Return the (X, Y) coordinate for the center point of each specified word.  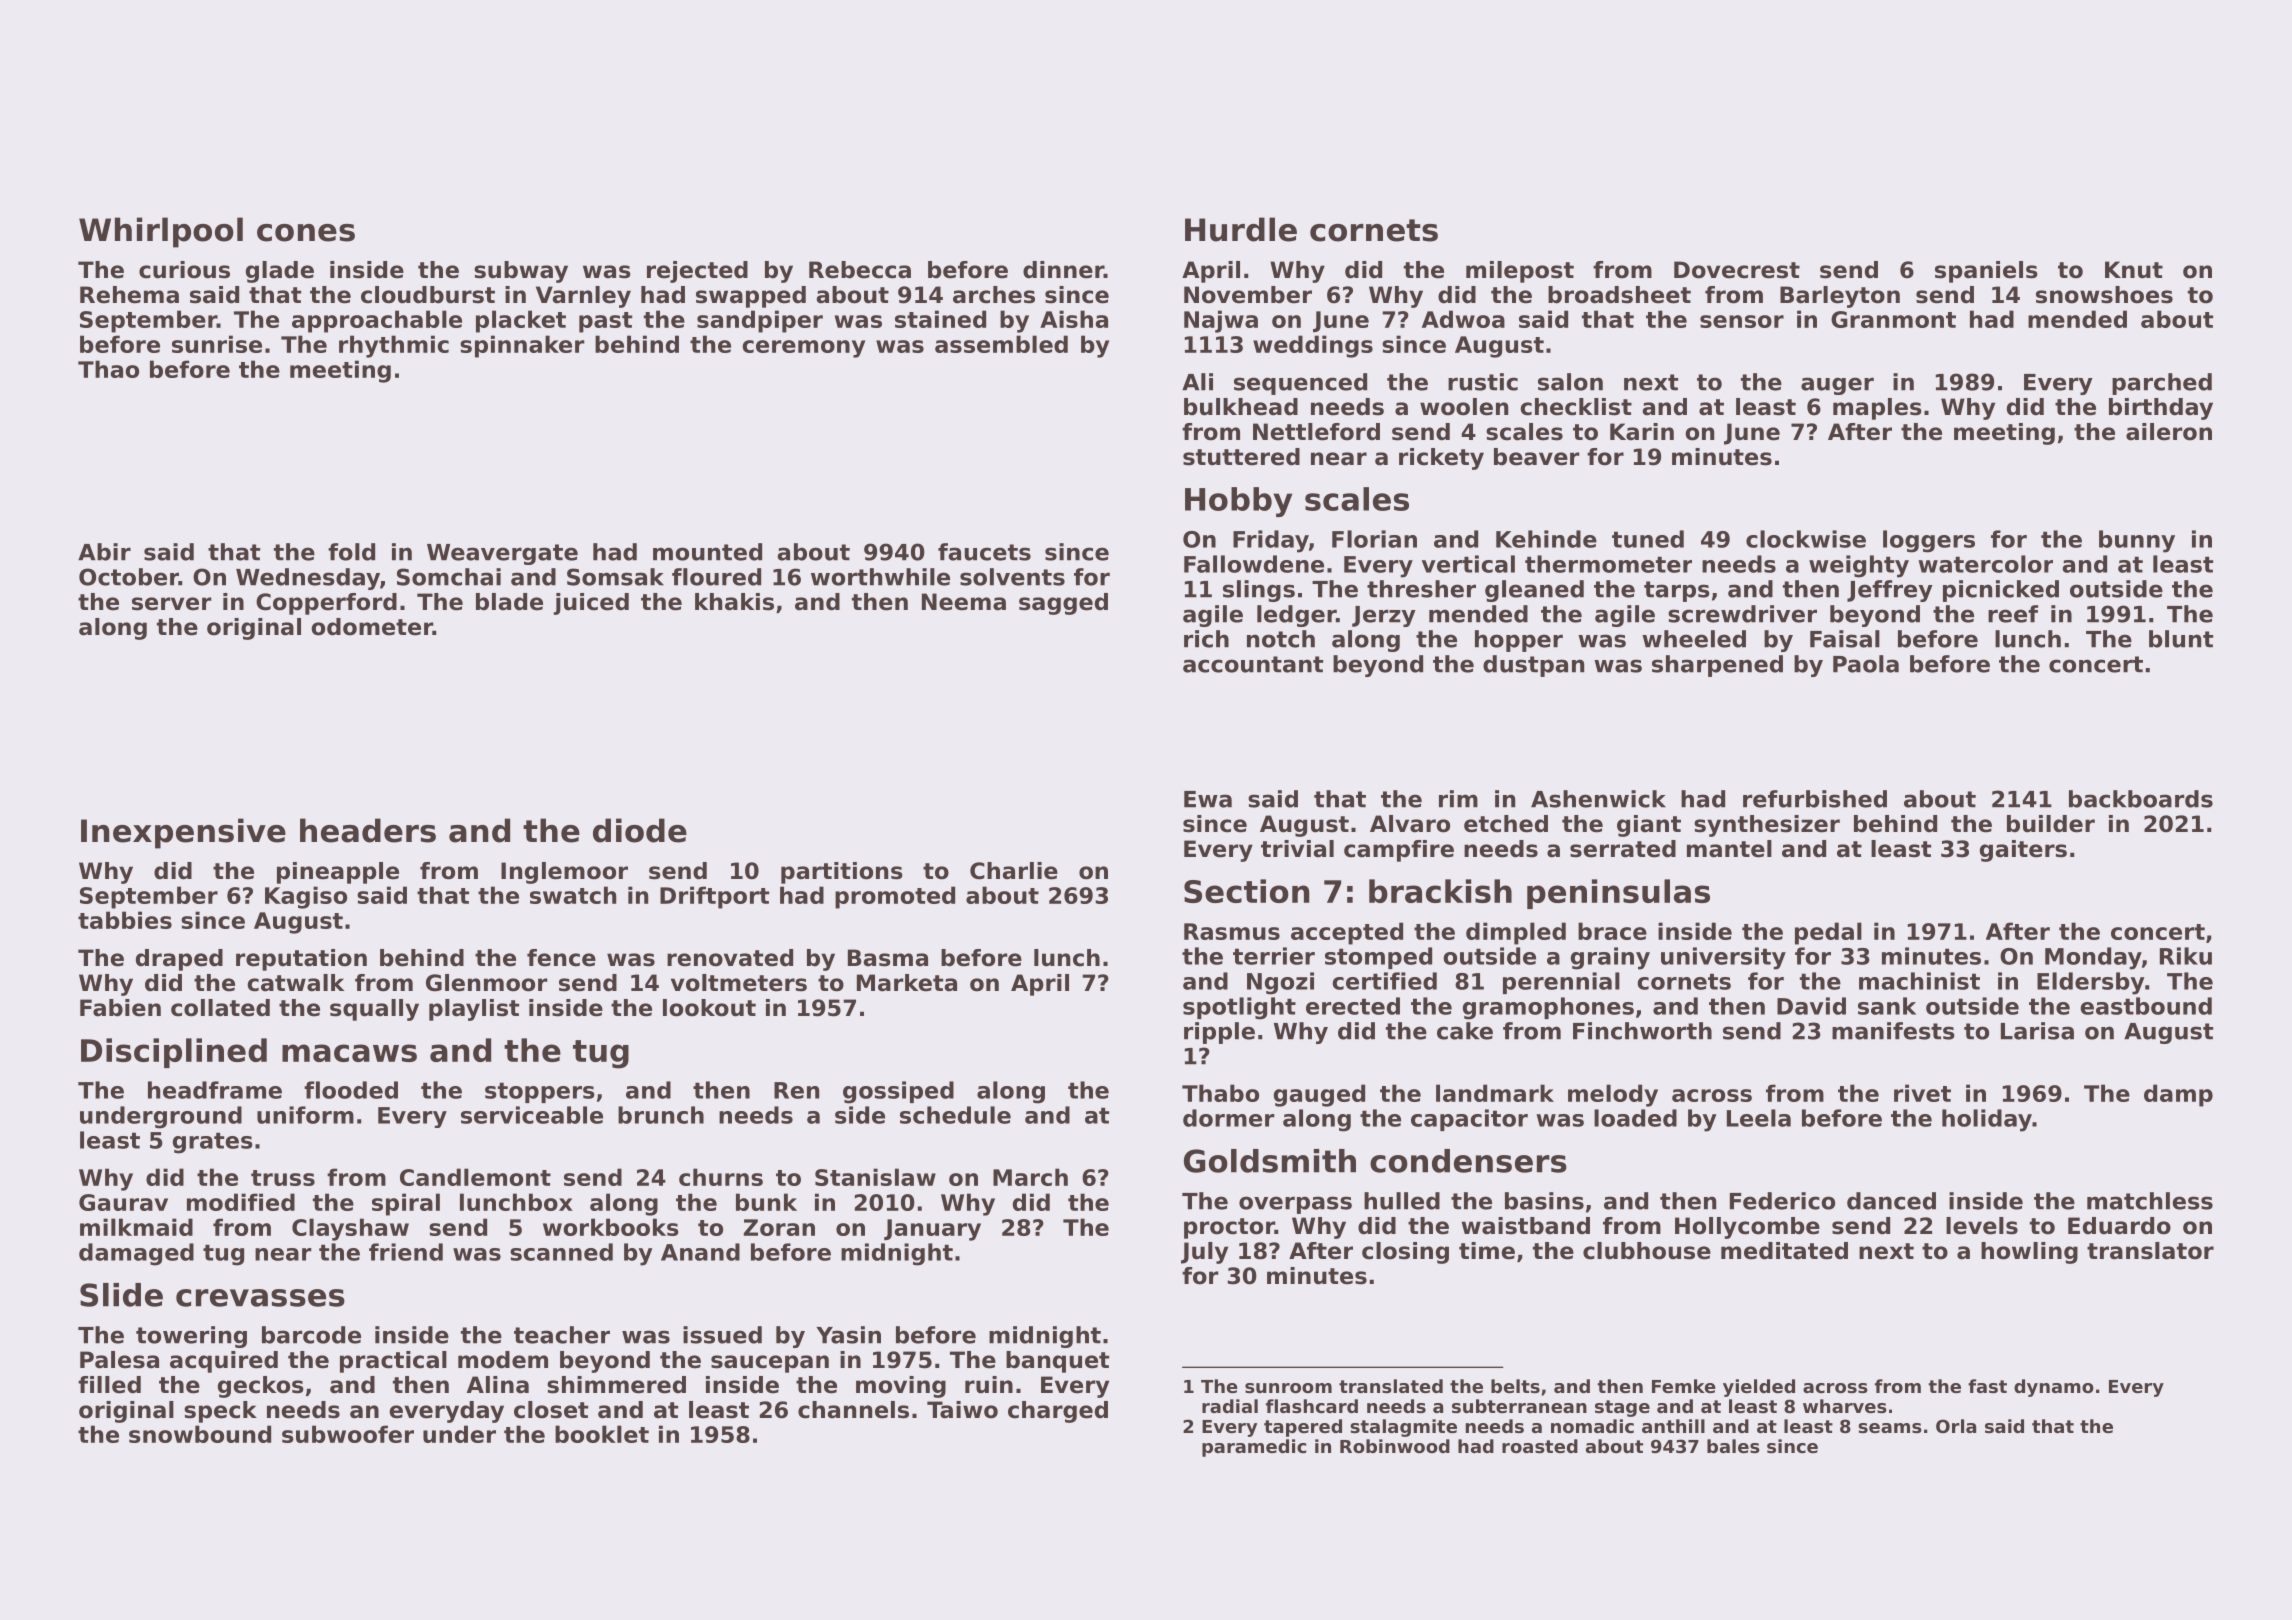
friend (406, 1252)
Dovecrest (1737, 270)
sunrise (217, 344)
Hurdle (1241, 229)
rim (1458, 798)
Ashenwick (1598, 799)
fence (561, 958)
